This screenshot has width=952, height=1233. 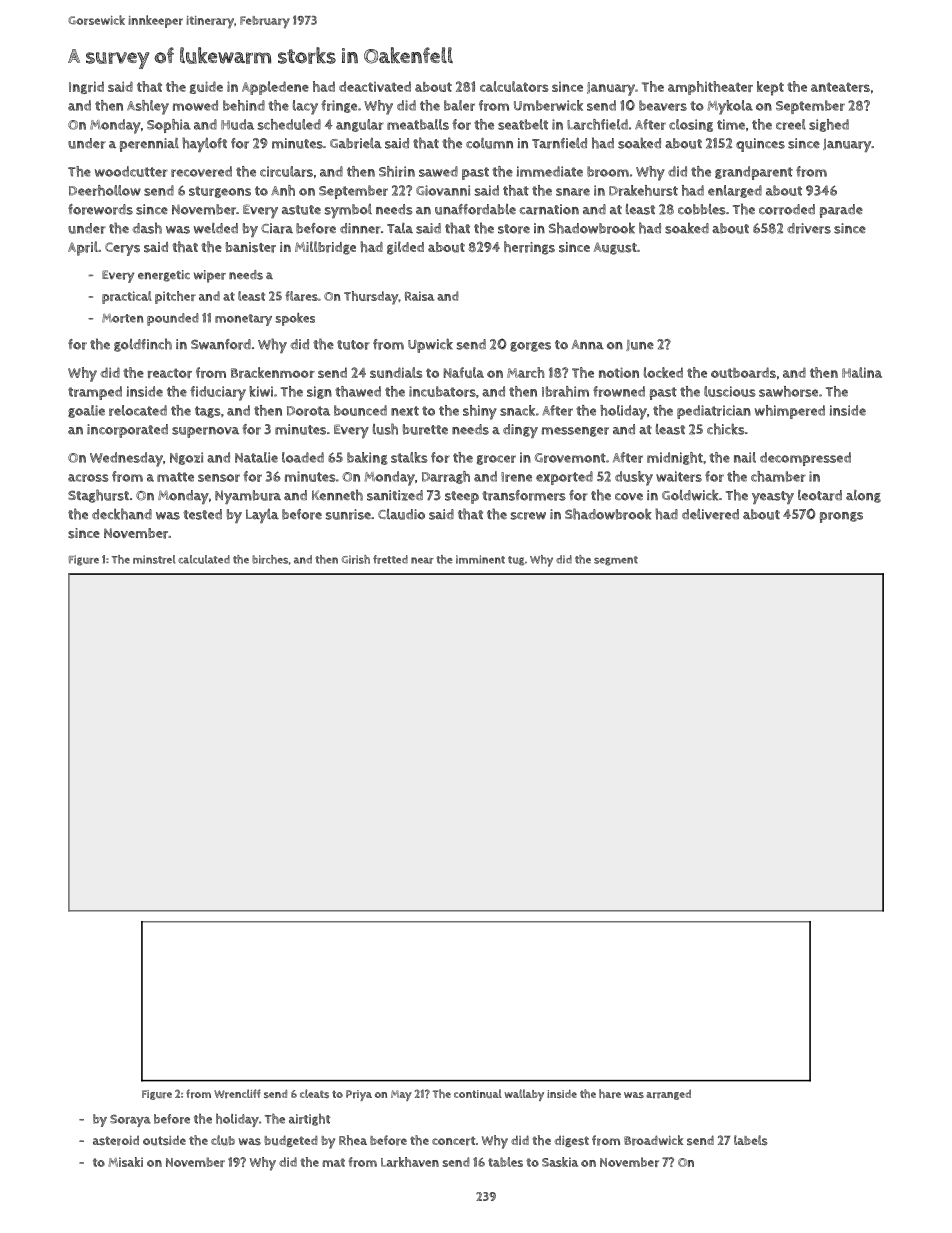 What do you see at coordinates (422, 560) in the screenshot?
I see `near` at bounding box center [422, 560].
